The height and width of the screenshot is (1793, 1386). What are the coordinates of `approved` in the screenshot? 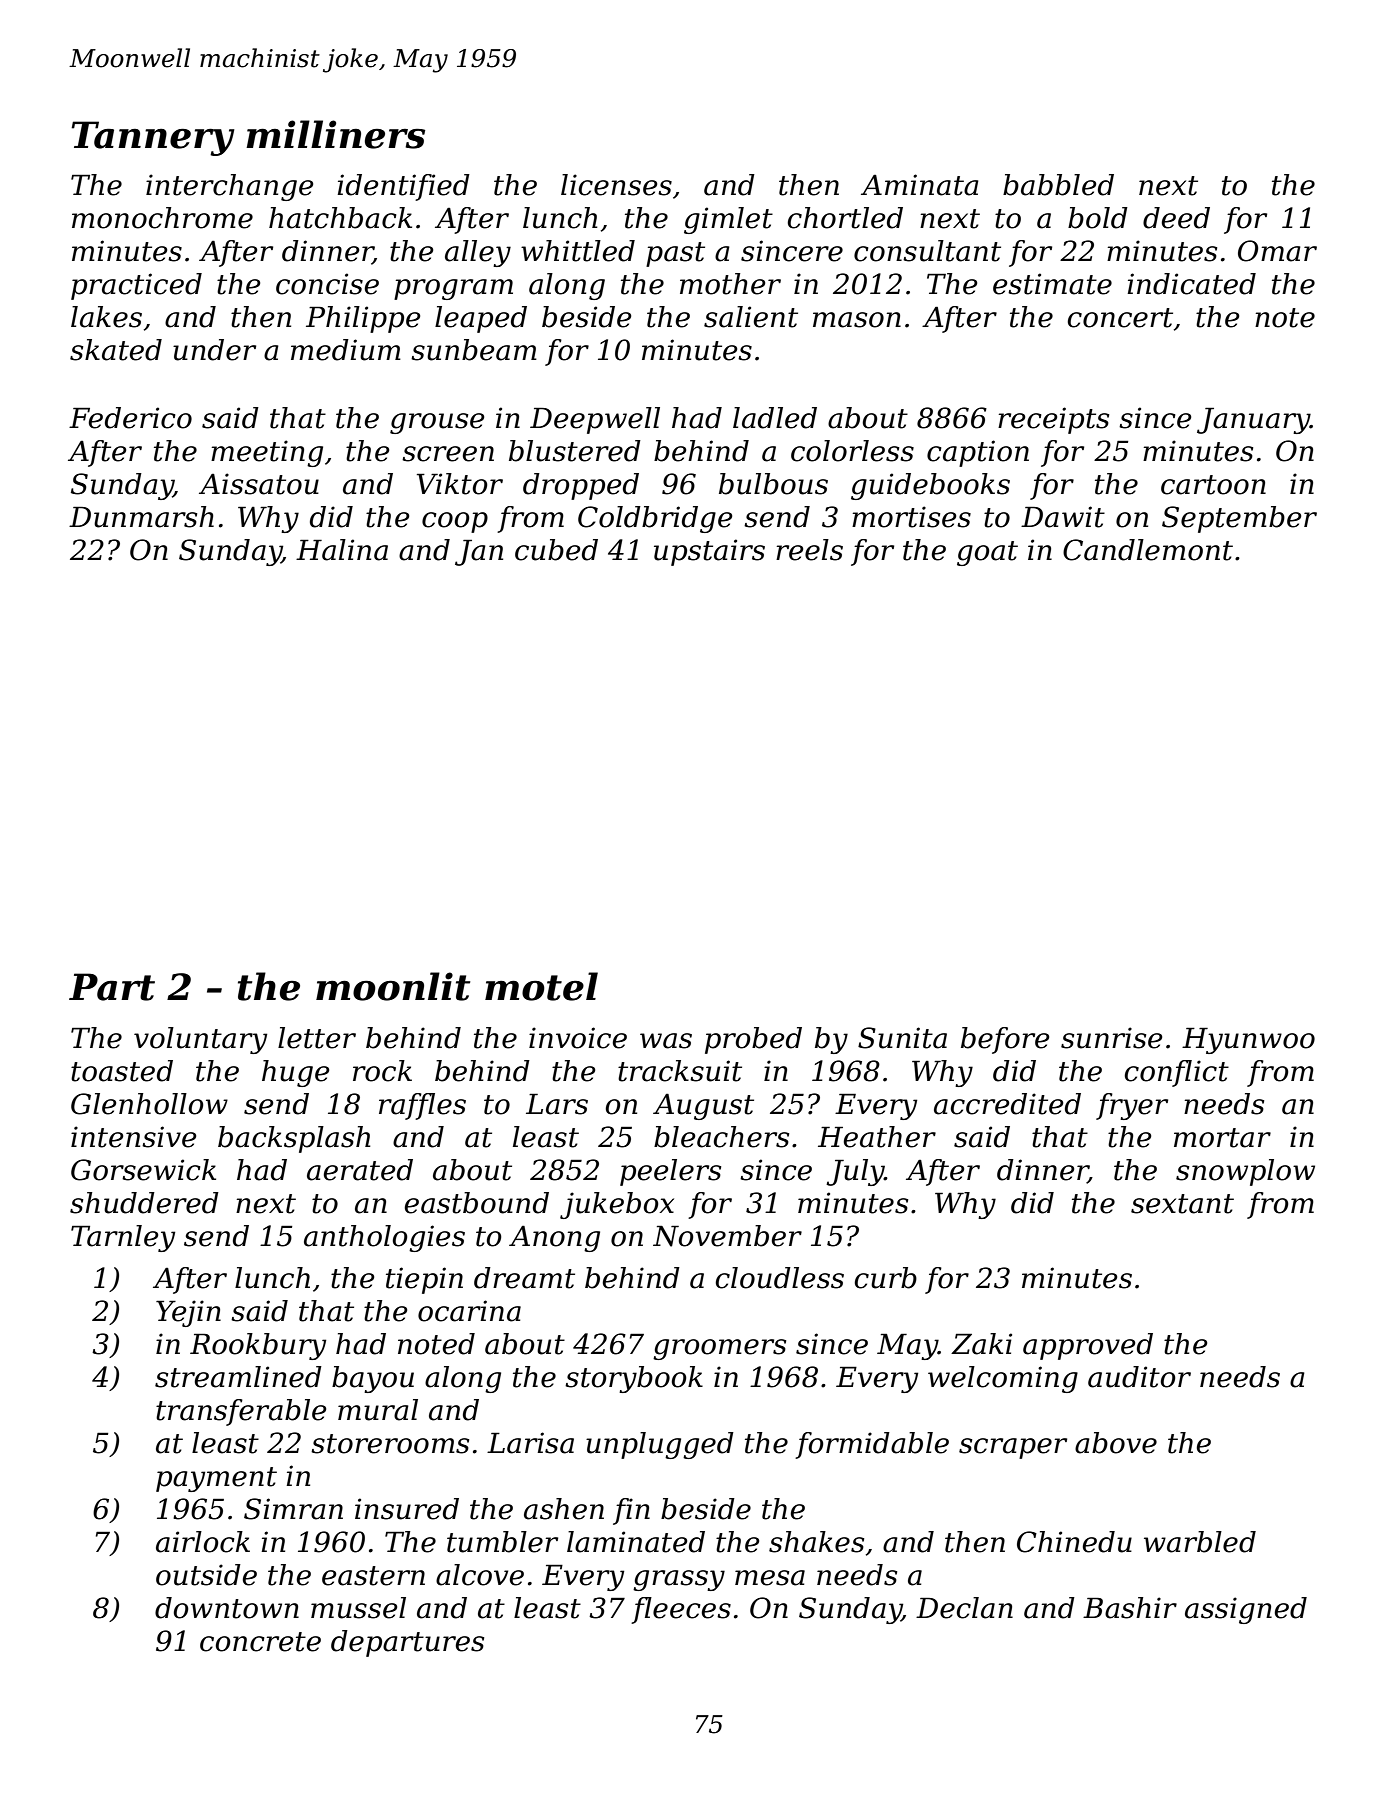 It's located at (1088, 1346).
